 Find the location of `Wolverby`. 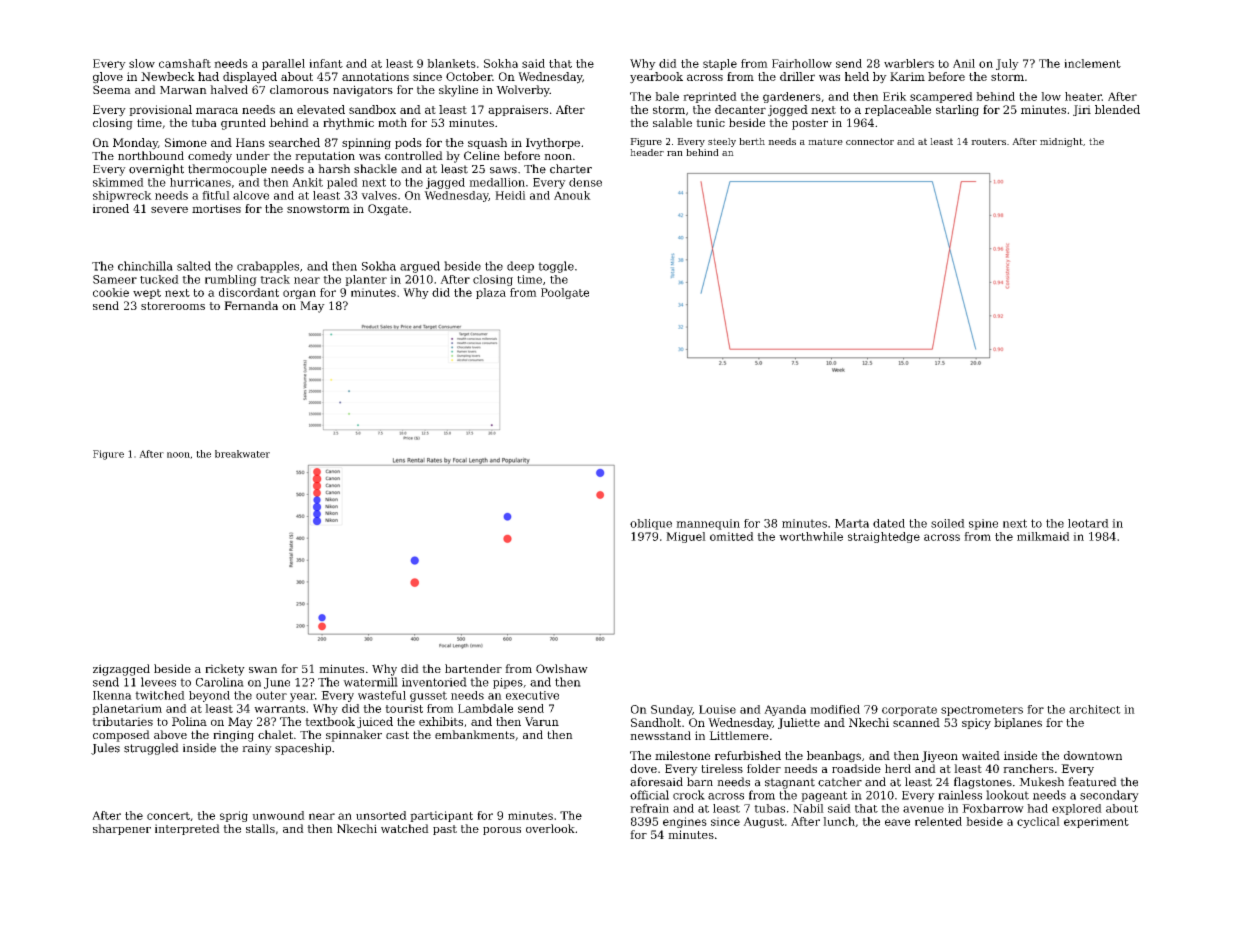

Wolverby is located at coordinates (523, 91).
